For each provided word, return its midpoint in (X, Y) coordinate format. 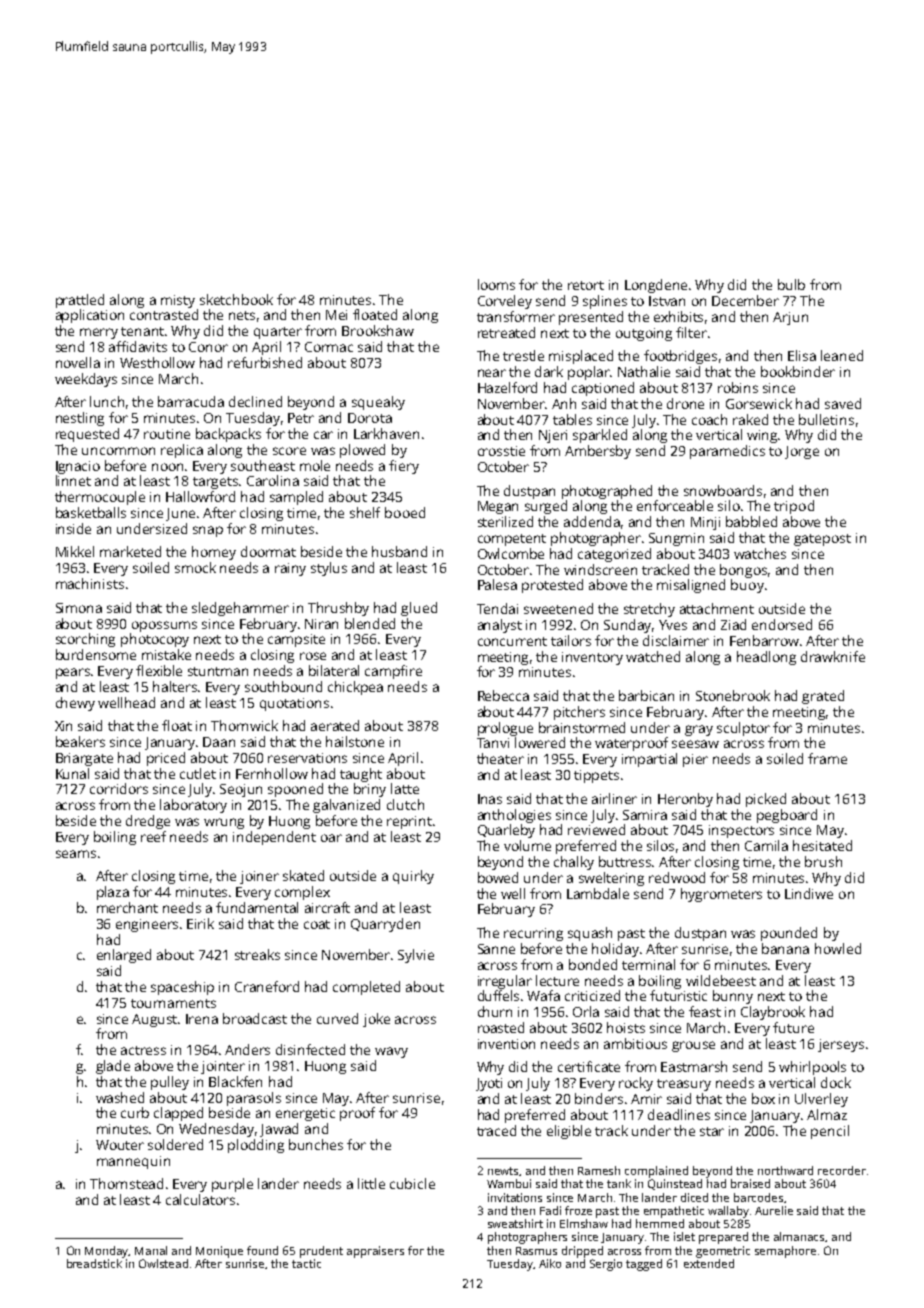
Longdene (656, 286)
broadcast (255, 1018)
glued (419, 609)
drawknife (833, 656)
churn (495, 1011)
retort (586, 285)
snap (208, 531)
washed (120, 1097)
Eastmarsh (694, 1066)
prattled (80, 301)
